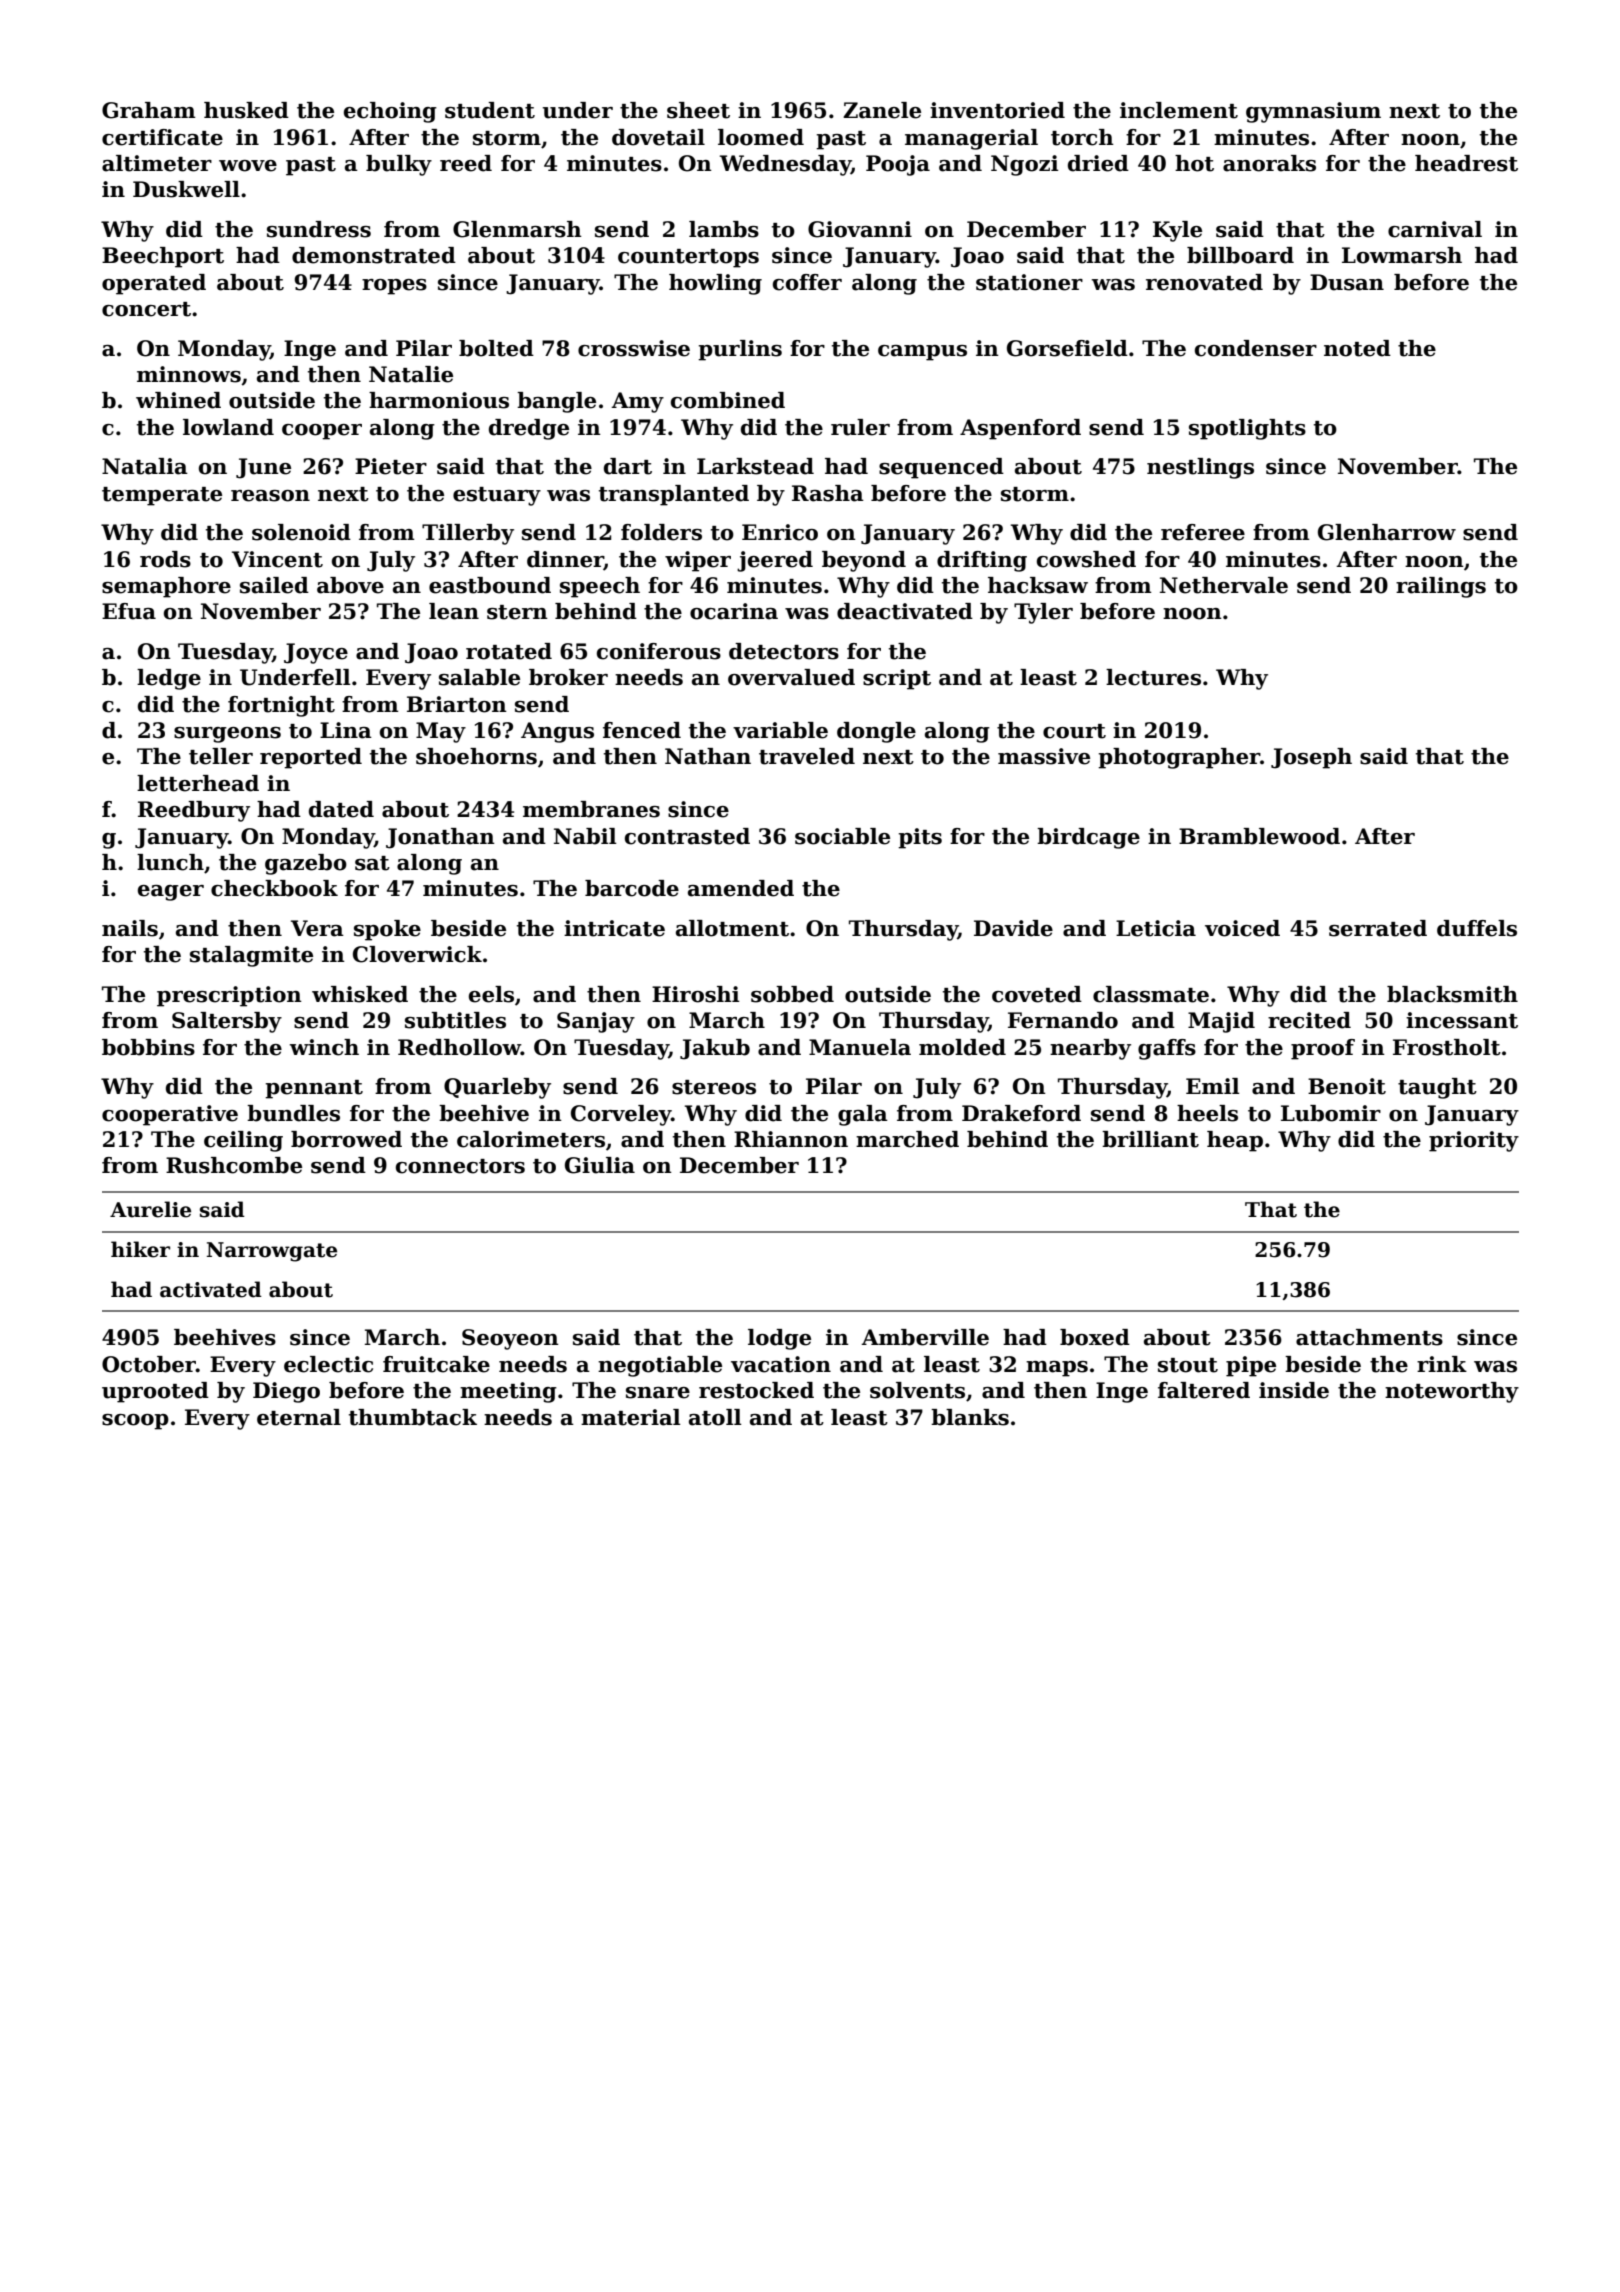 The width and height of the screenshot is (1620, 2292). Describe the element at coordinates (1313, 112) in the screenshot. I see `gymnasium` at that location.
